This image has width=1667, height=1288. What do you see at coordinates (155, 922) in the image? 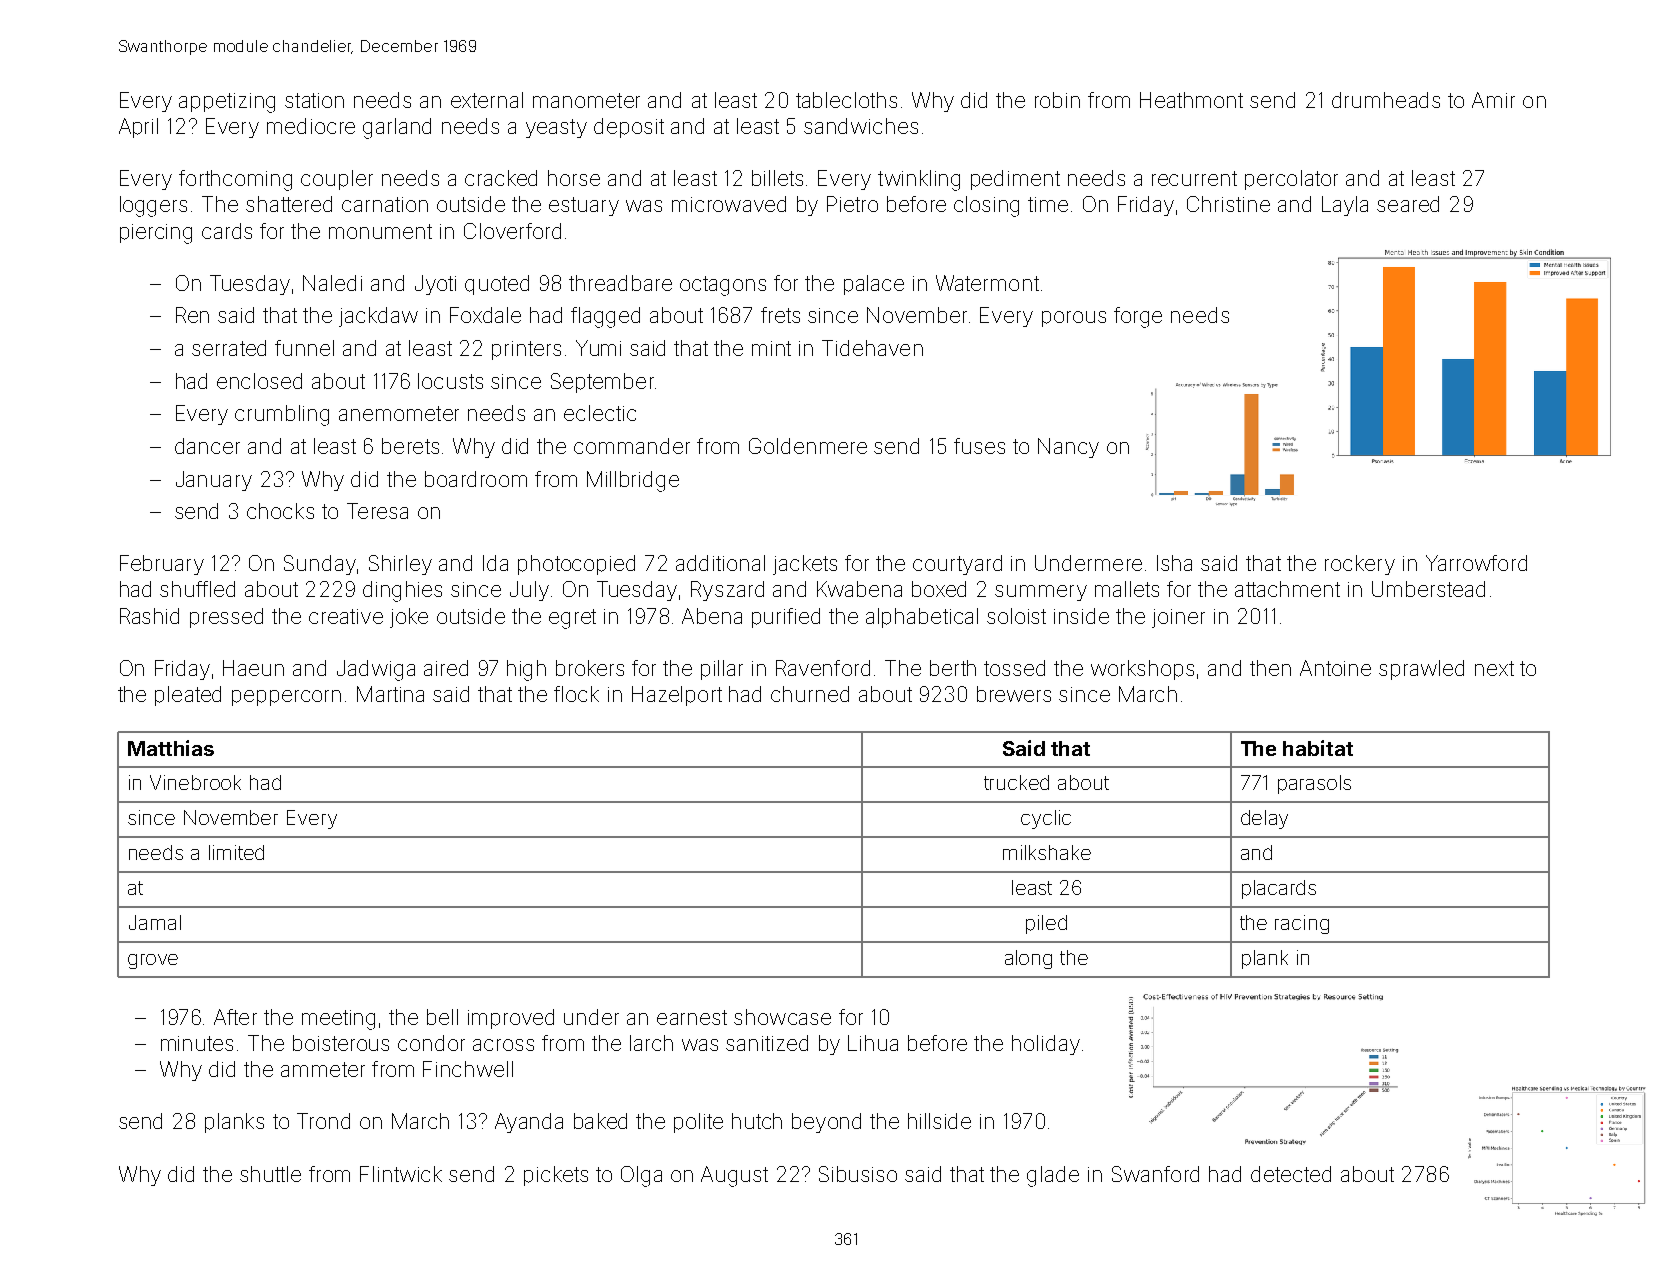
I see `Jamal` at bounding box center [155, 922].
